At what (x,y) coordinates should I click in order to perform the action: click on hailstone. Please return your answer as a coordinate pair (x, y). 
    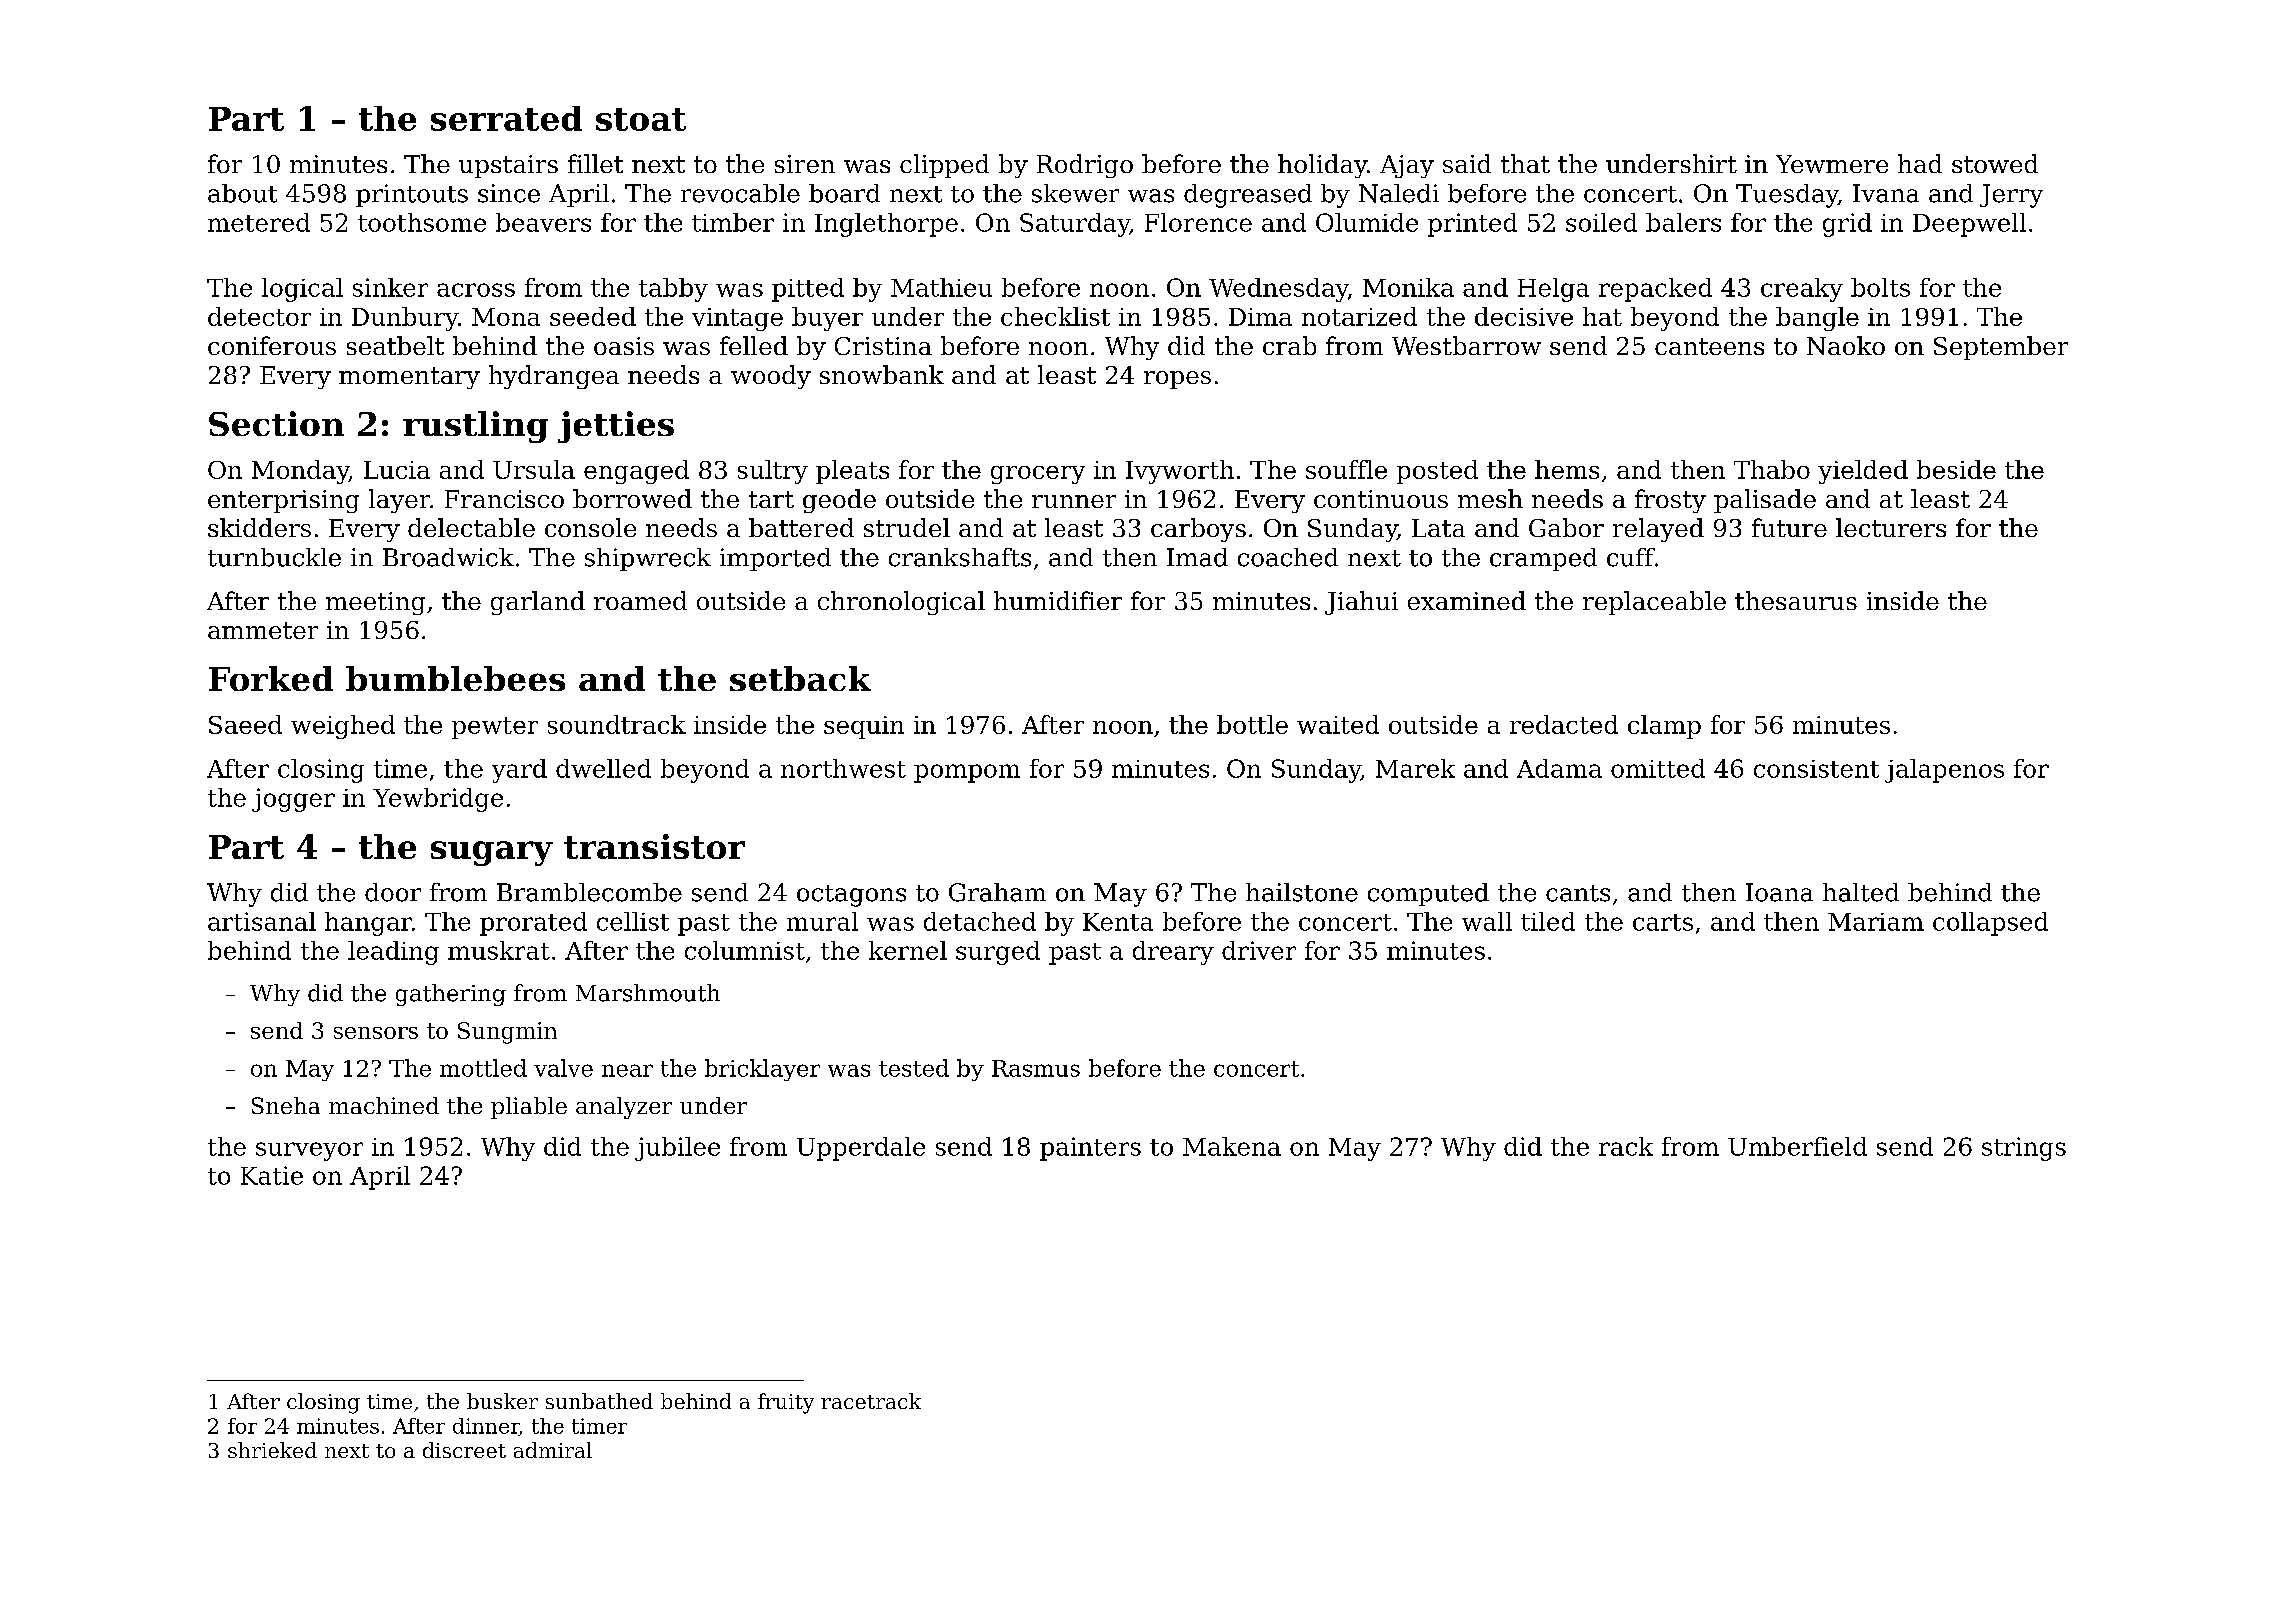
    Looking at the image, I should click on (1302, 892).
